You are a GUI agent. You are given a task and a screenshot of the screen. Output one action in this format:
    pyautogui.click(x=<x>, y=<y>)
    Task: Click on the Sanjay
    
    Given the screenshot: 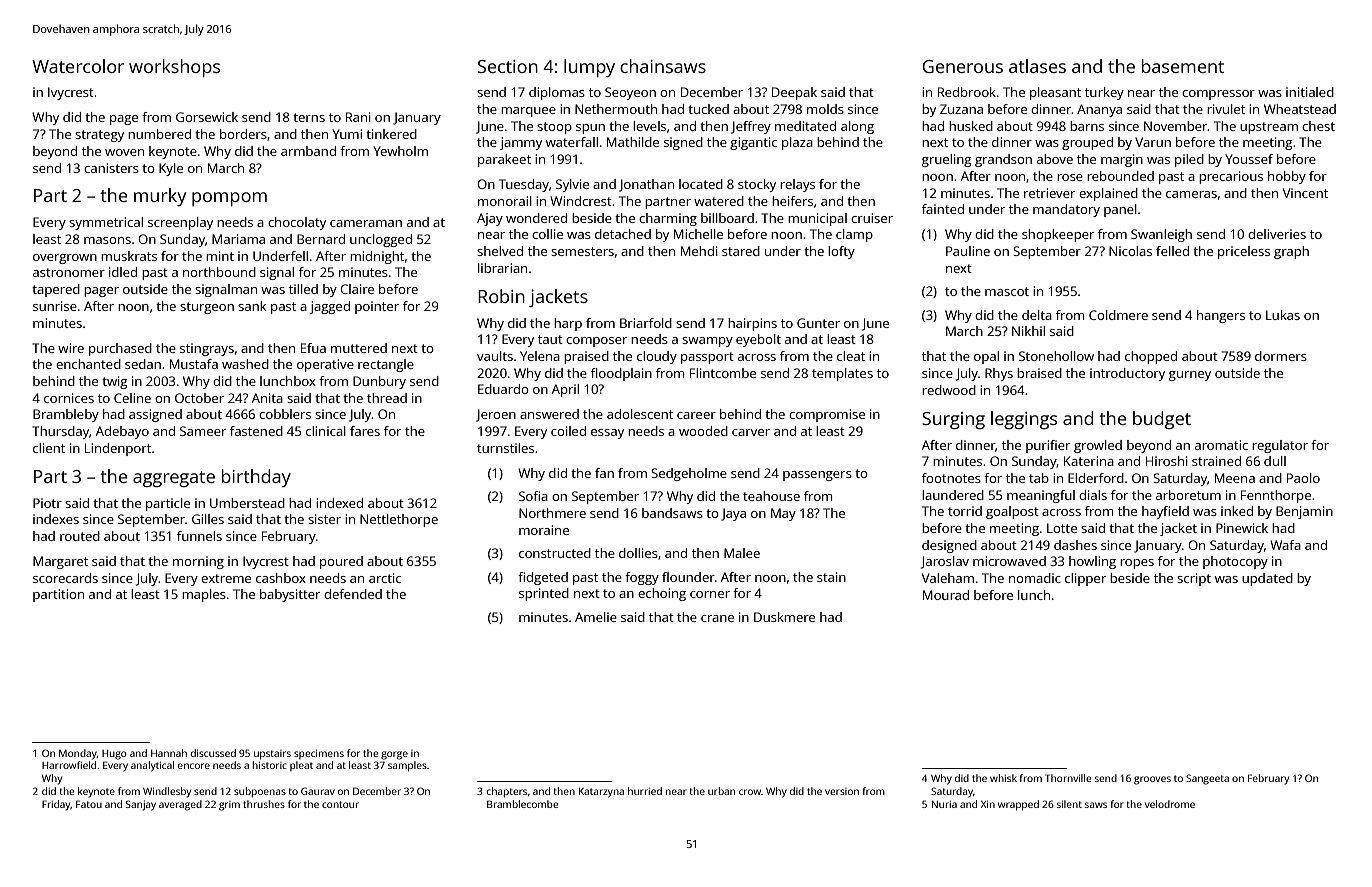 What is the action you would take?
    pyautogui.click(x=141, y=805)
